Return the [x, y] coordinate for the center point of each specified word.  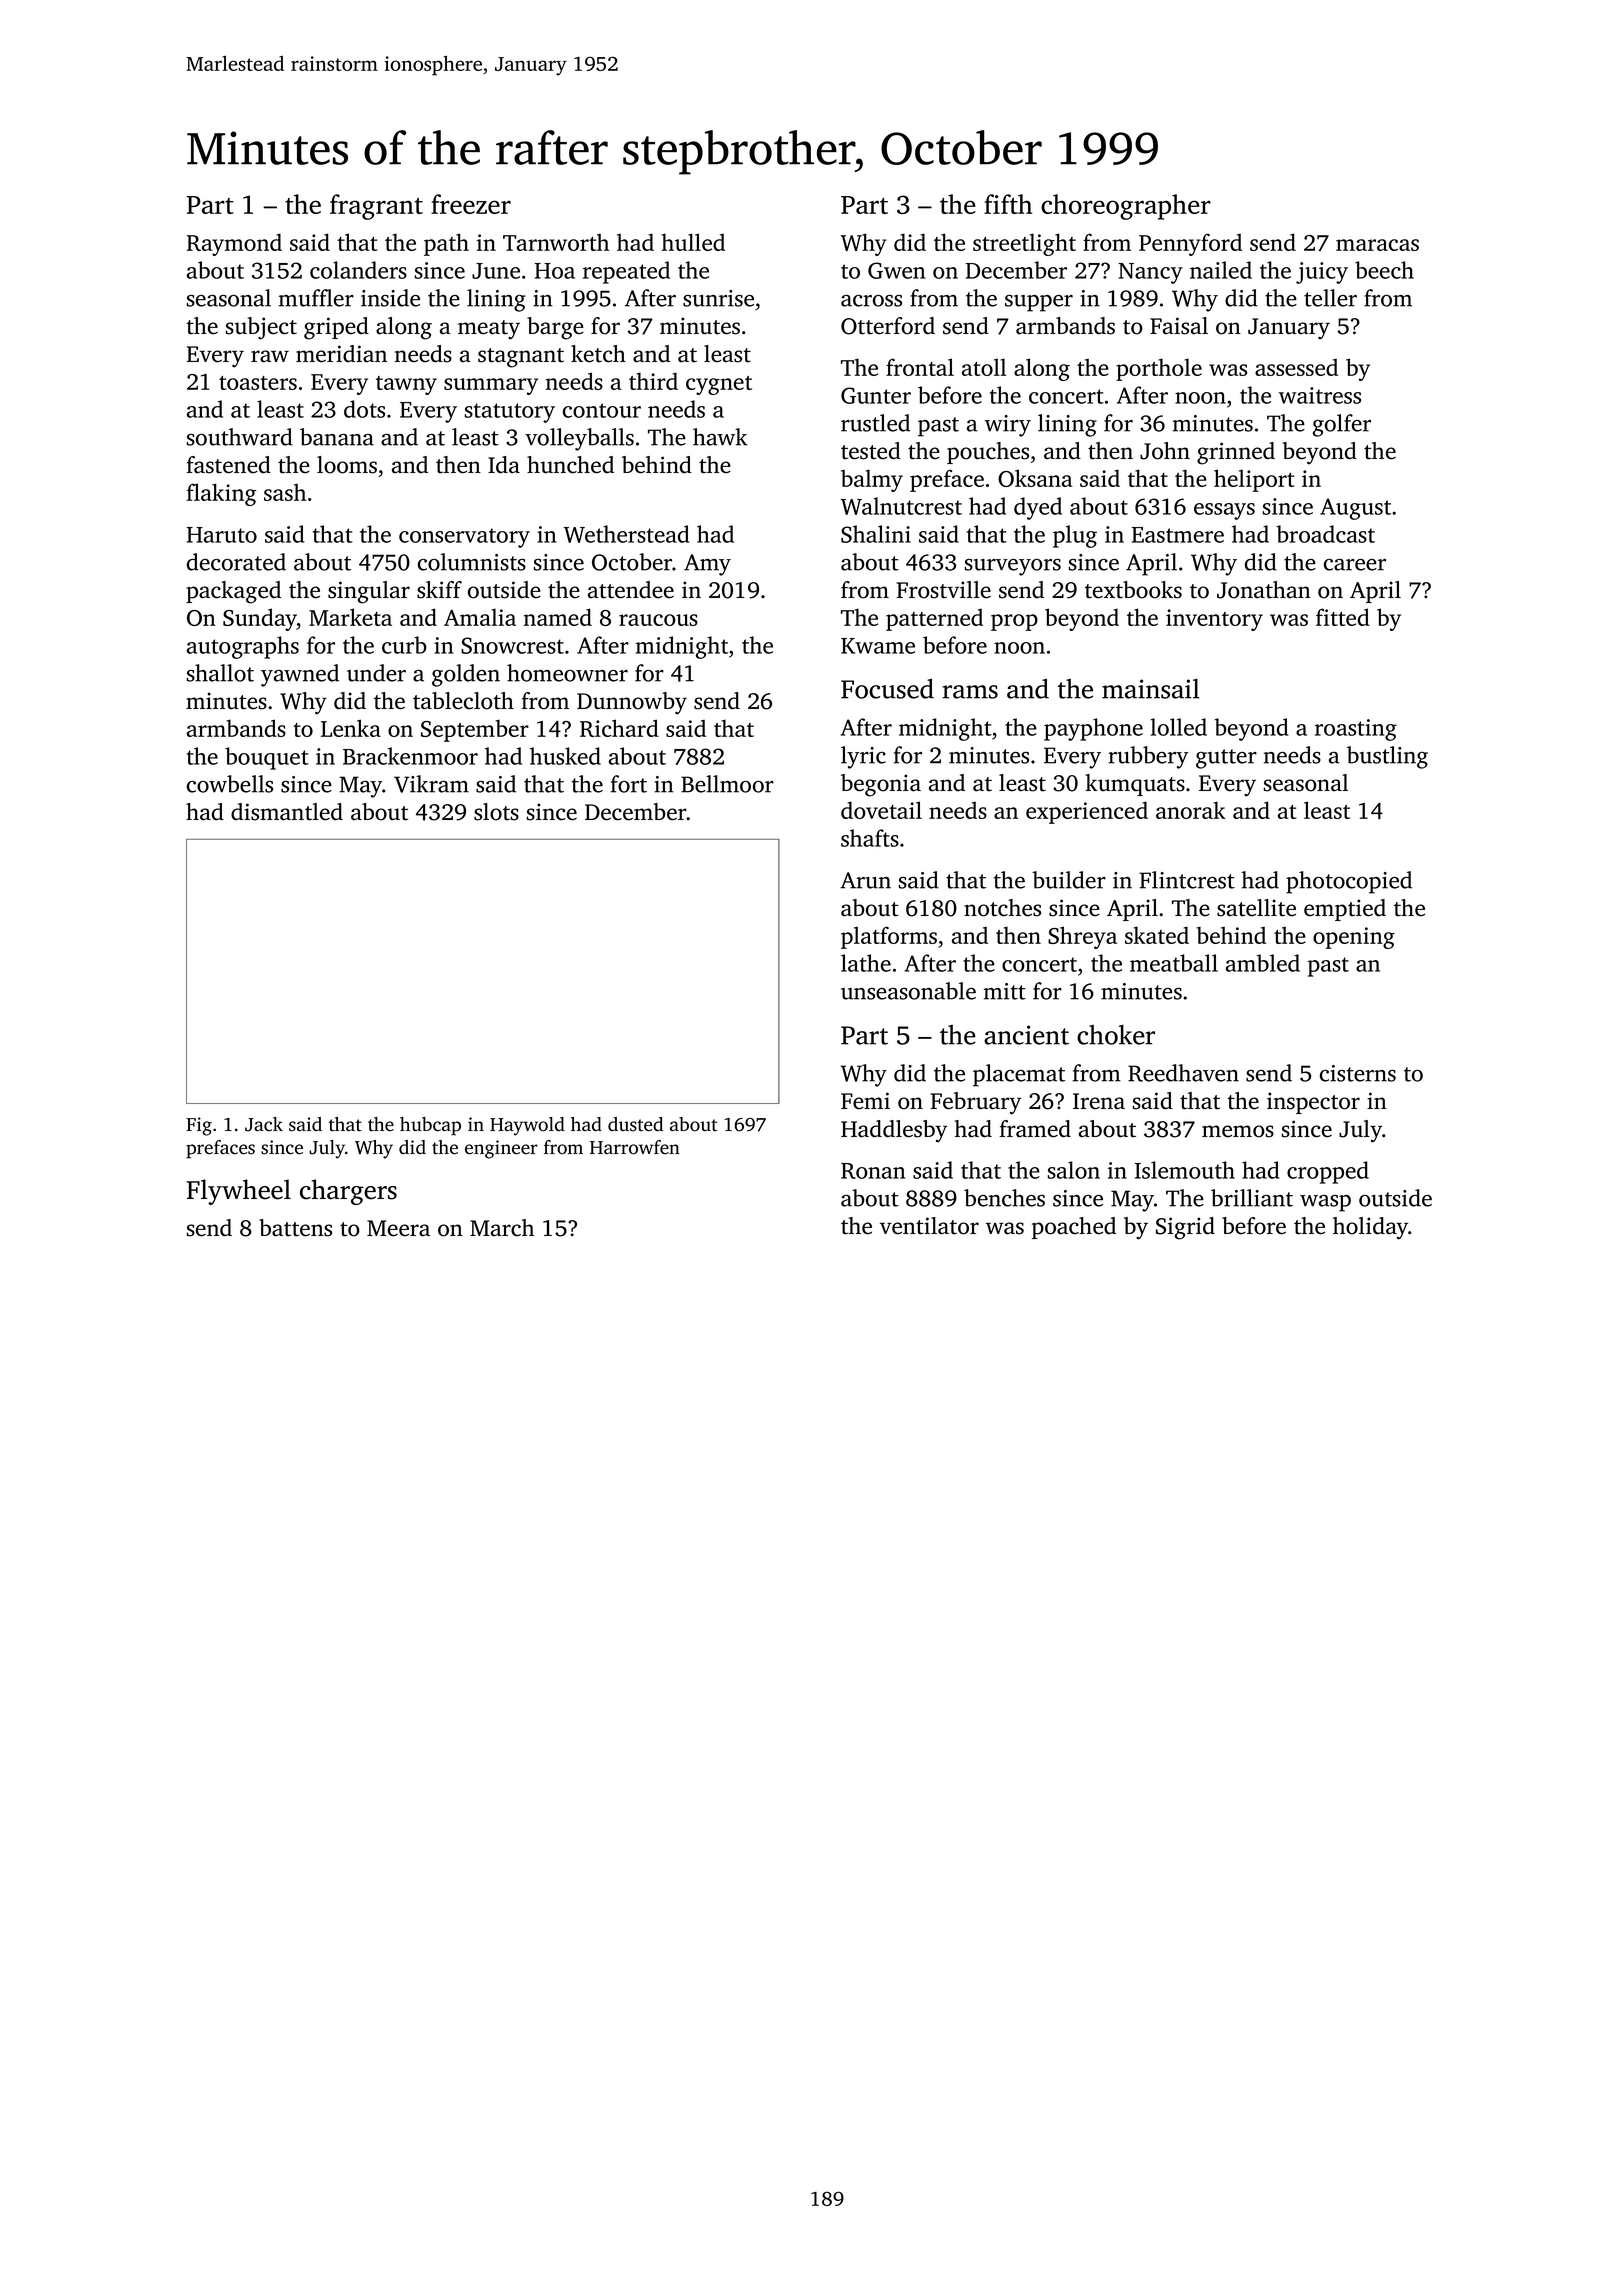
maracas [1377, 245]
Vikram [431, 784]
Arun [865, 880]
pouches [988, 453]
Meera [398, 1228]
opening [1354, 938]
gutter [1226, 759]
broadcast [1325, 534]
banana [337, 437]
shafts [870, 838]
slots [496, 812]
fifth [1008, 204]
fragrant [376, 207]
